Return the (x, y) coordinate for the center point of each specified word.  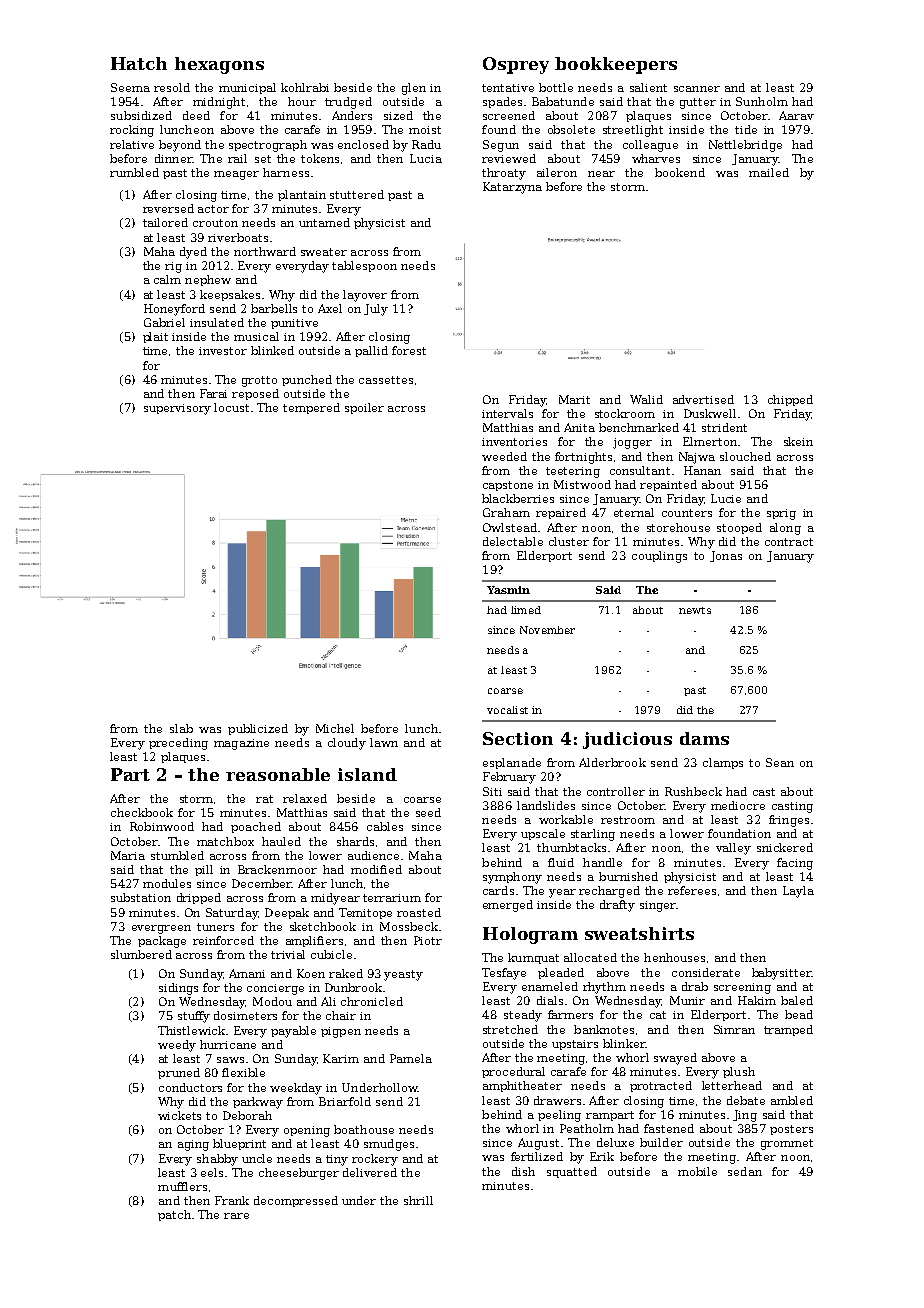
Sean (780, 762)
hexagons (219, 65)
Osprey (516, 65)
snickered (785, 847)
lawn (384, 742)
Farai (213, 393)
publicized (258, 729)
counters (687, 513)
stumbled (177, 855)
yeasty (403, 975)
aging (193, 1145)
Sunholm (762, 101)
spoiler (364, 408)
